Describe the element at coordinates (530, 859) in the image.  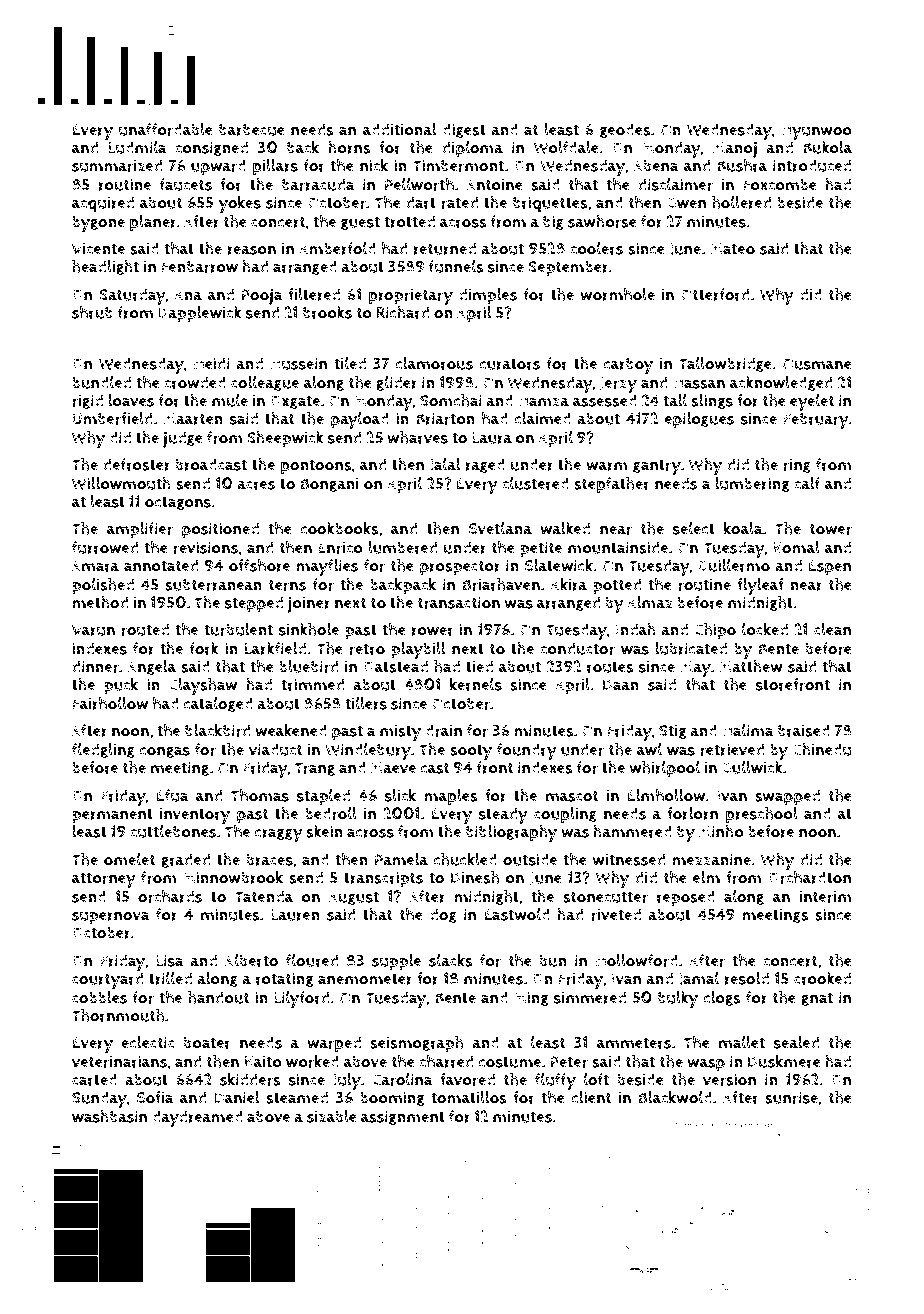
I see `outside` at that location.
